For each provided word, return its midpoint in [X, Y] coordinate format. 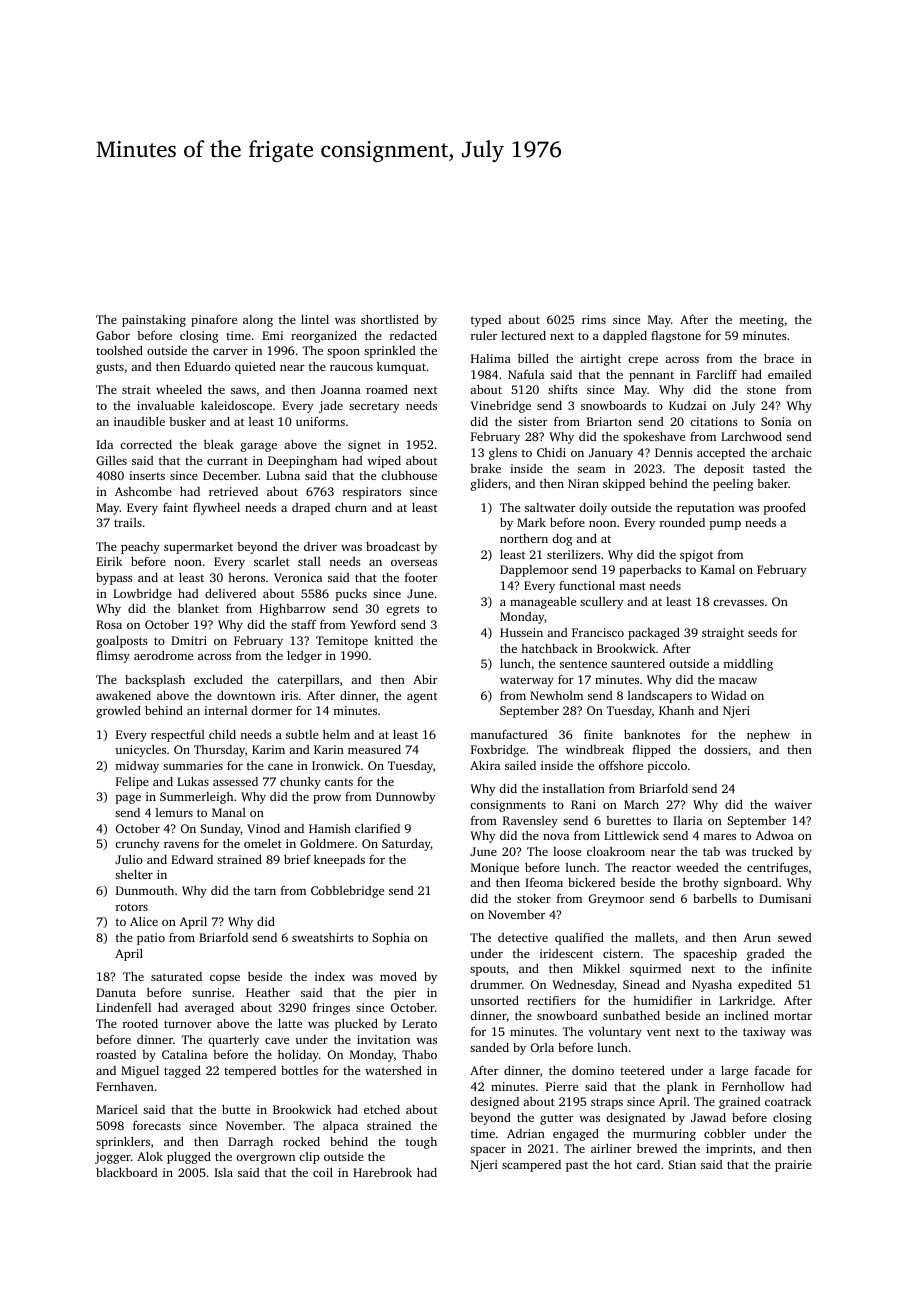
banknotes [652, 734]
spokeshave [654, 437]
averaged [209, 1009]
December [231, 475]
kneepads [339, 861]
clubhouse [409, 475]
